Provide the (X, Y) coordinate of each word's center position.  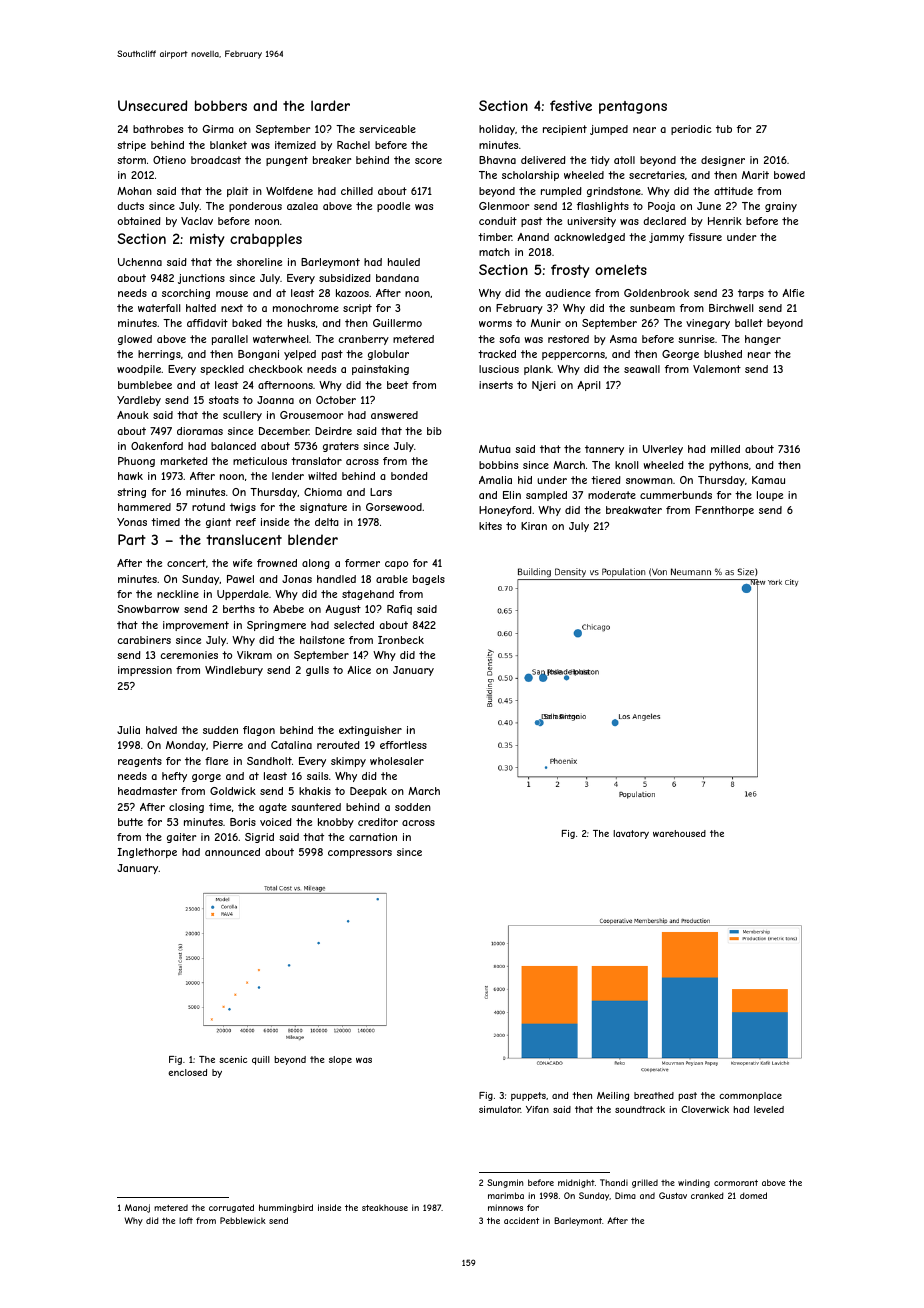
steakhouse (385, 1207)
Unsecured (152, 105)
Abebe (288, 609)
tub (724, 129)
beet (397, 385)
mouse (232, 294)
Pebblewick (243, 1220)
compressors (360, 854)
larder (330, 105)
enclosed (187, 1072)
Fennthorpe (724, 511)
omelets (621, 269)
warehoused (679, 833)
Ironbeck (401, 640)
